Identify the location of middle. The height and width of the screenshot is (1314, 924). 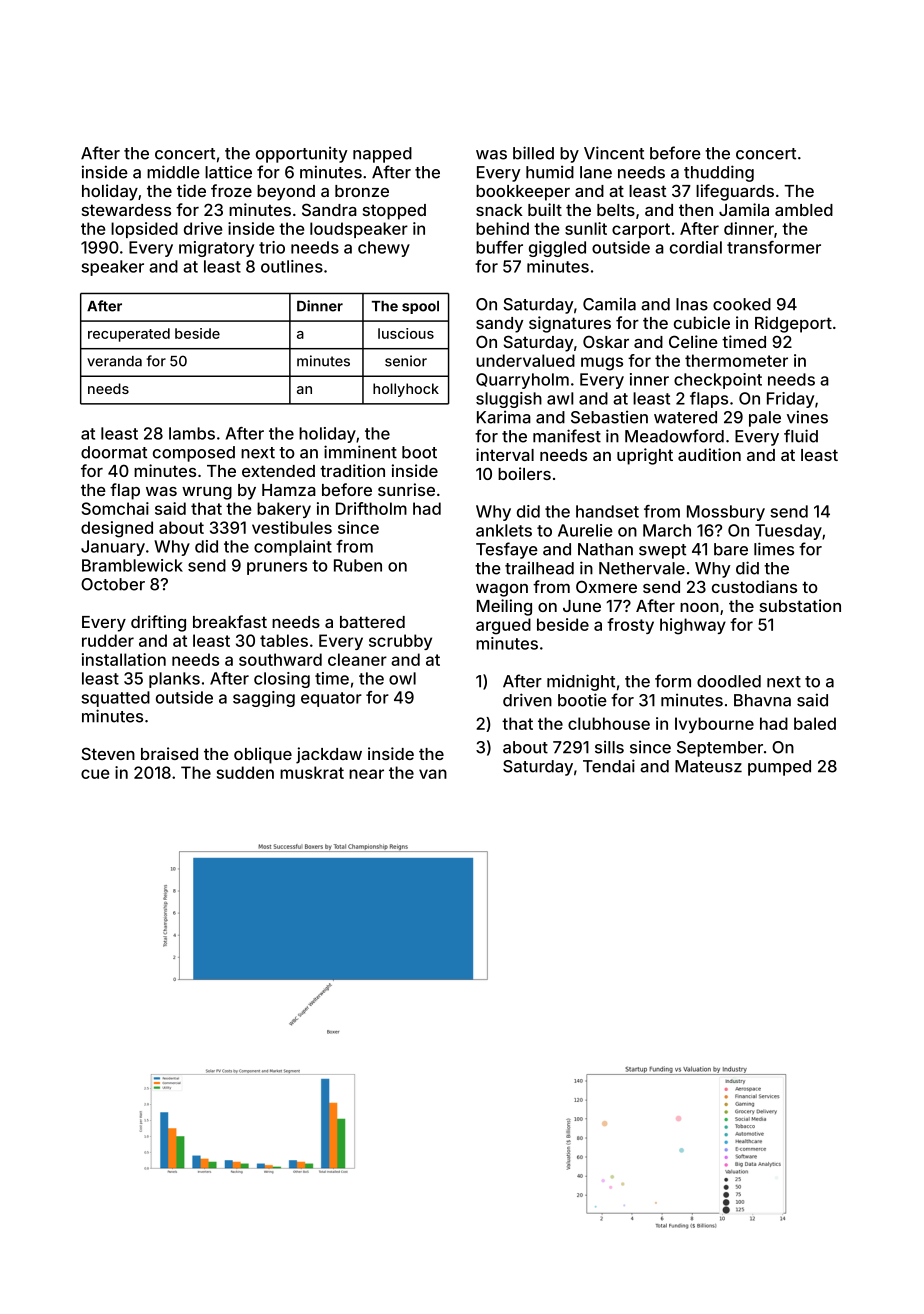
(173, 172).
